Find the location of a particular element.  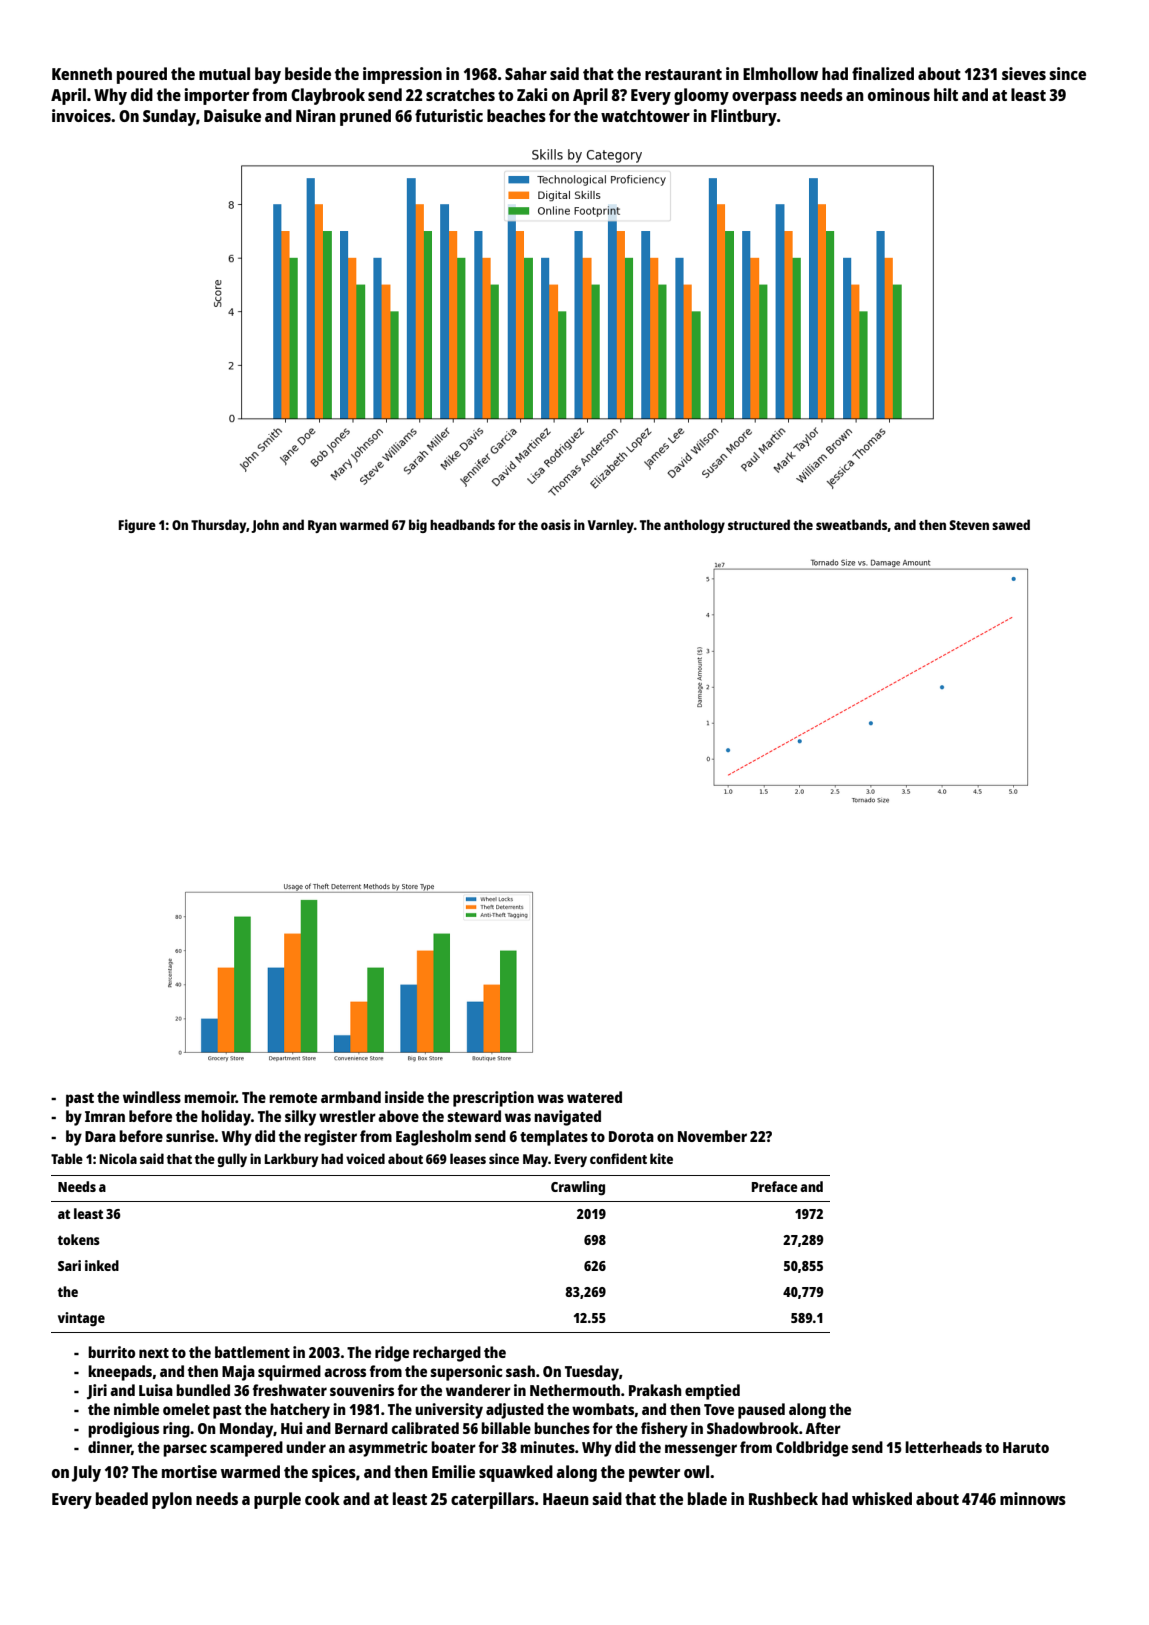

cook is located at coordinates (322, 1498).
